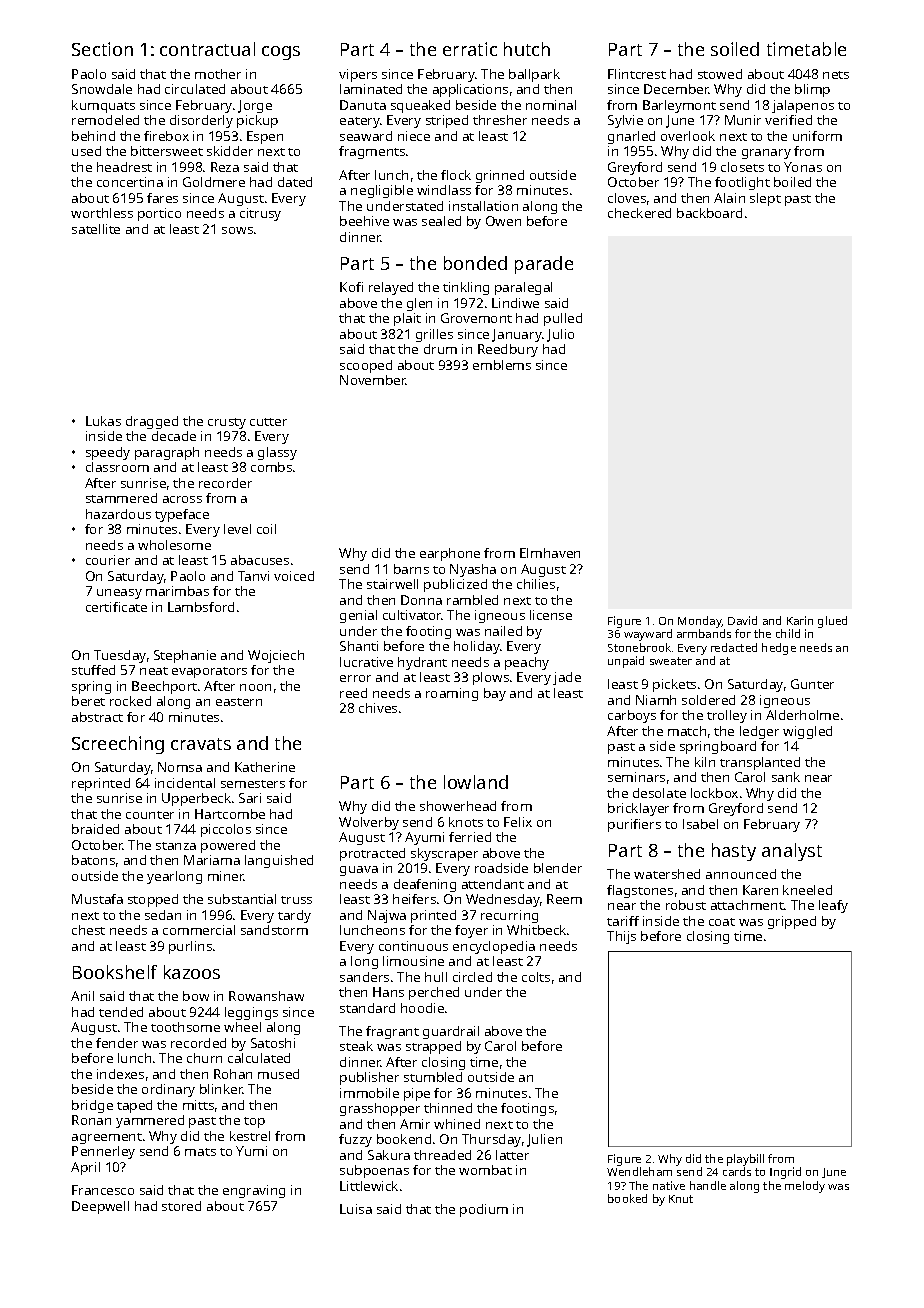 The height and width of the screenshot is (1308, 924). What do you see at coordinates (100, 1207) in the screenshot?
I see `Deepwell` at bounding box center [100, 1207].
